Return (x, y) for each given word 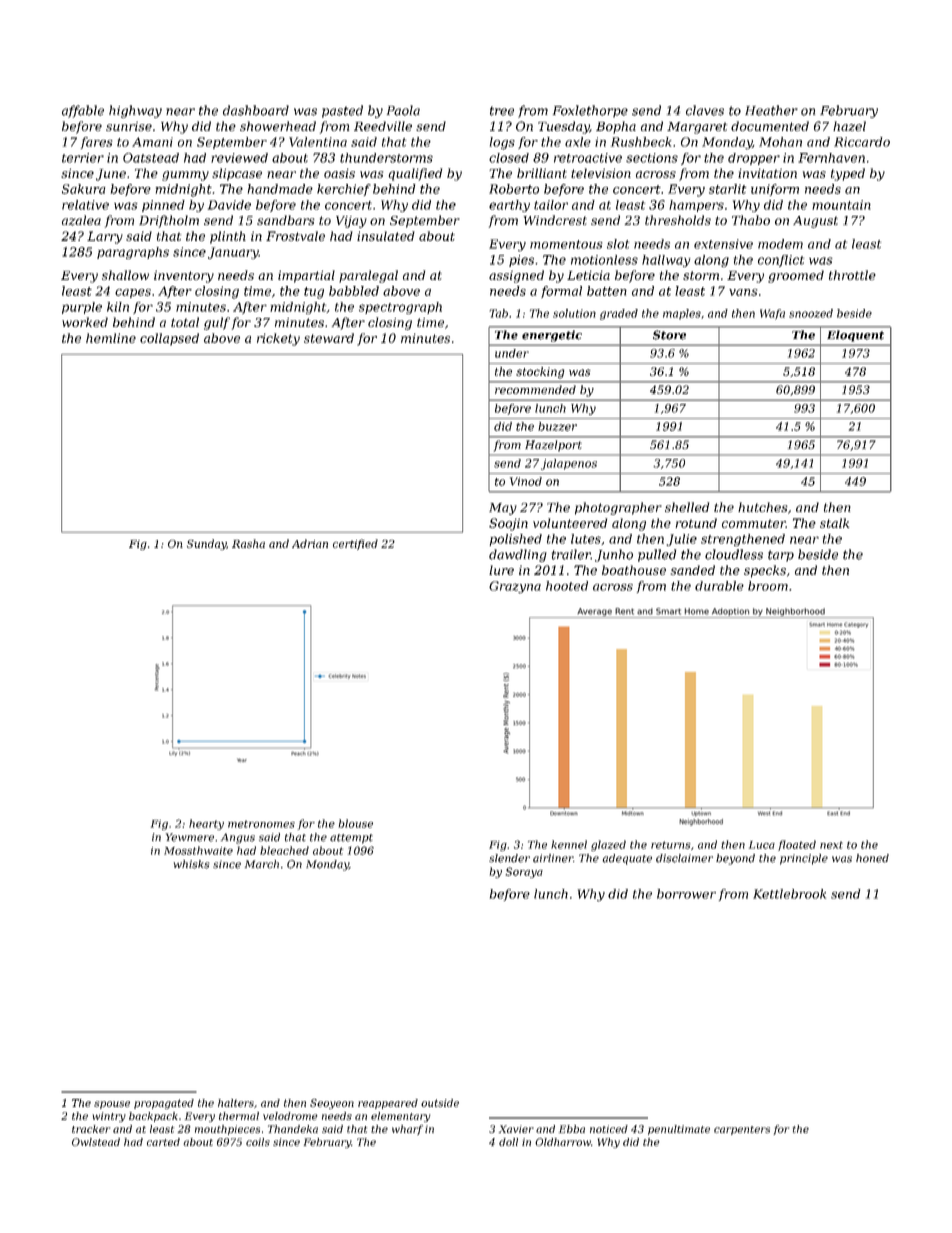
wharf (407, 1130)
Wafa (772, 314)
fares (97, 143)
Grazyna (515, 587)
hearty (206, 824)
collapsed (169, 339)
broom (768, 586)
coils (258, 1142)
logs (502, 143)
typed (848, 174)
